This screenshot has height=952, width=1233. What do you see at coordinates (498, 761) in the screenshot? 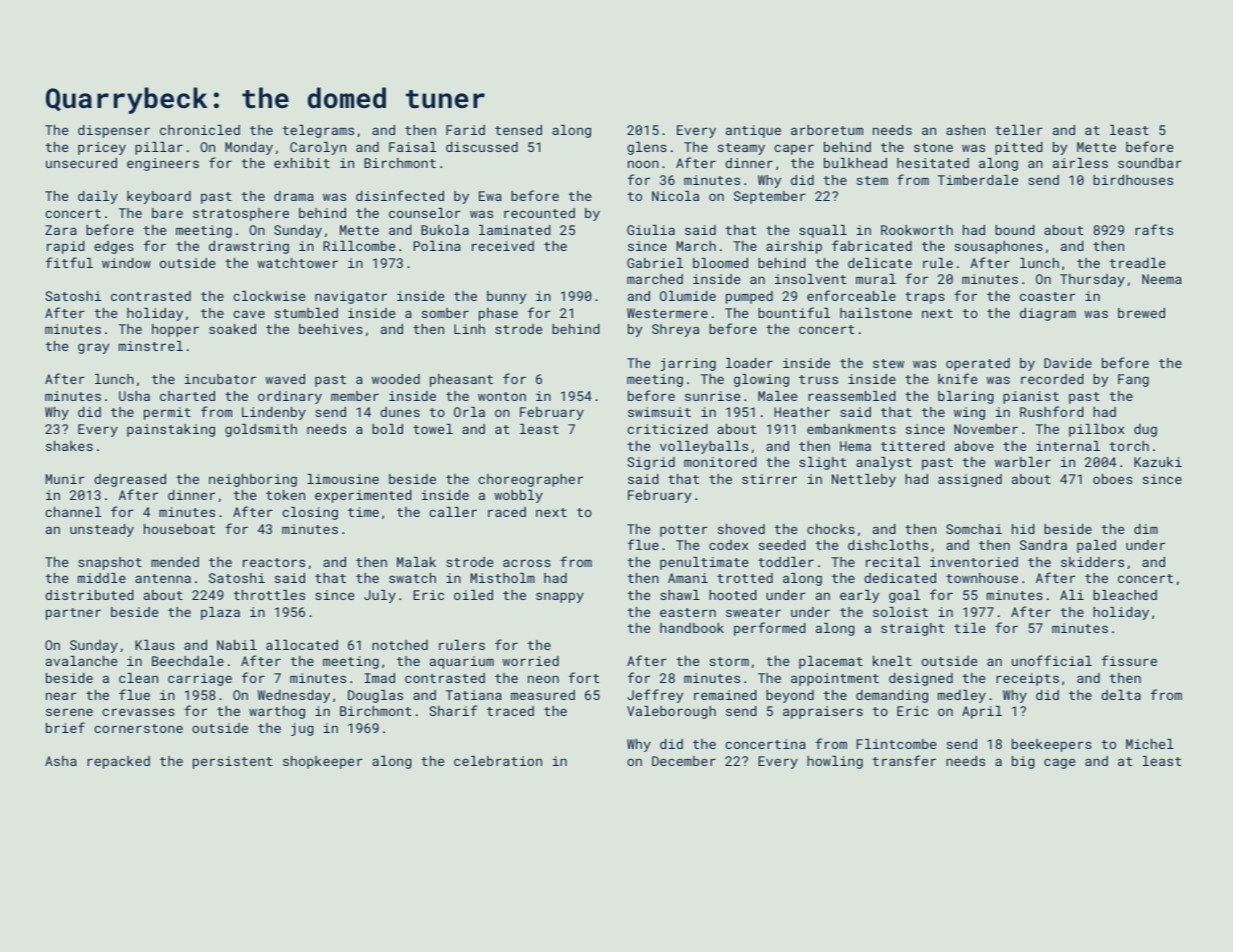
I see `celebration` at bounding box center [498, 761].
